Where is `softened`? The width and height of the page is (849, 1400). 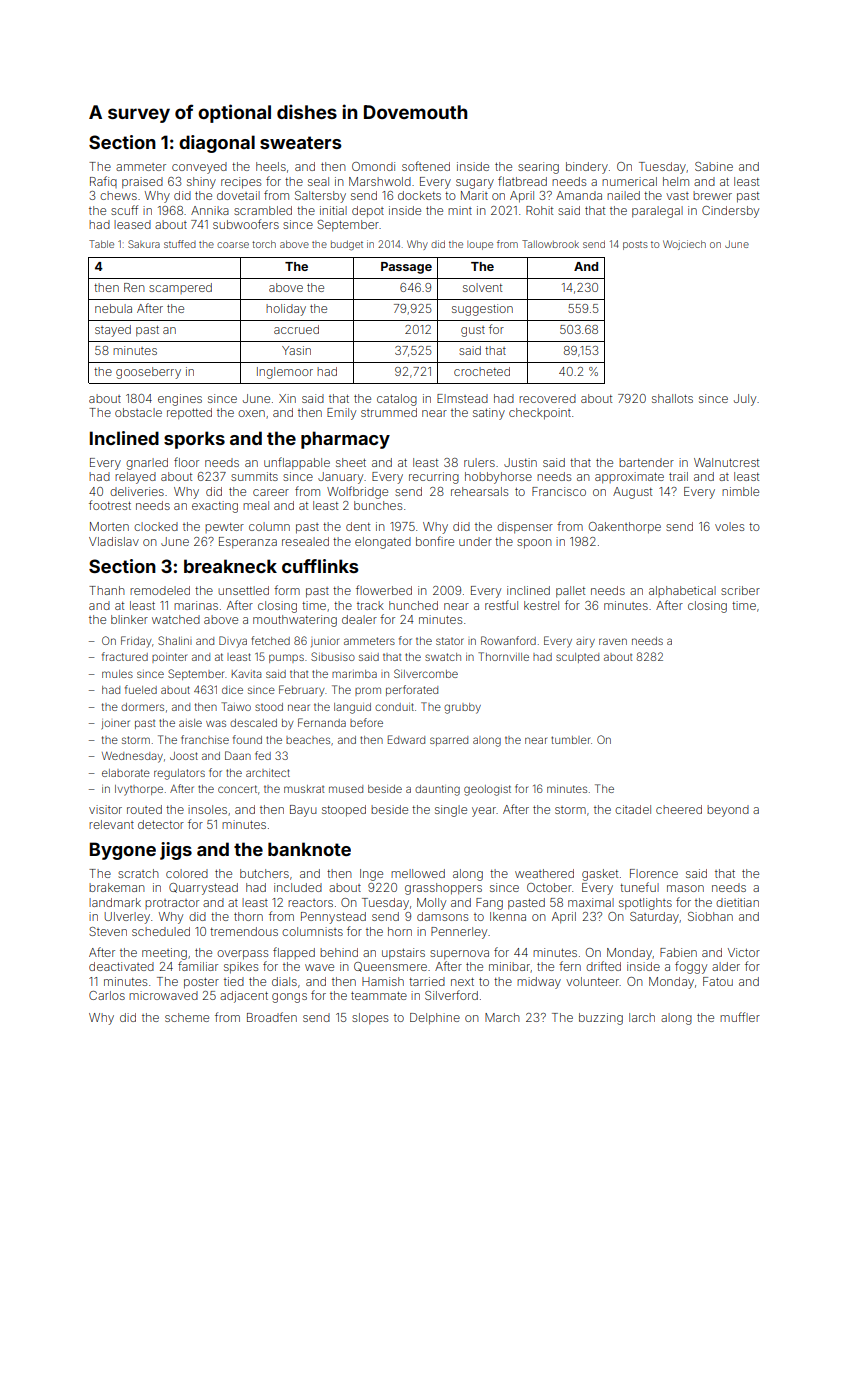 softened is located at coordinates (426, 166).
